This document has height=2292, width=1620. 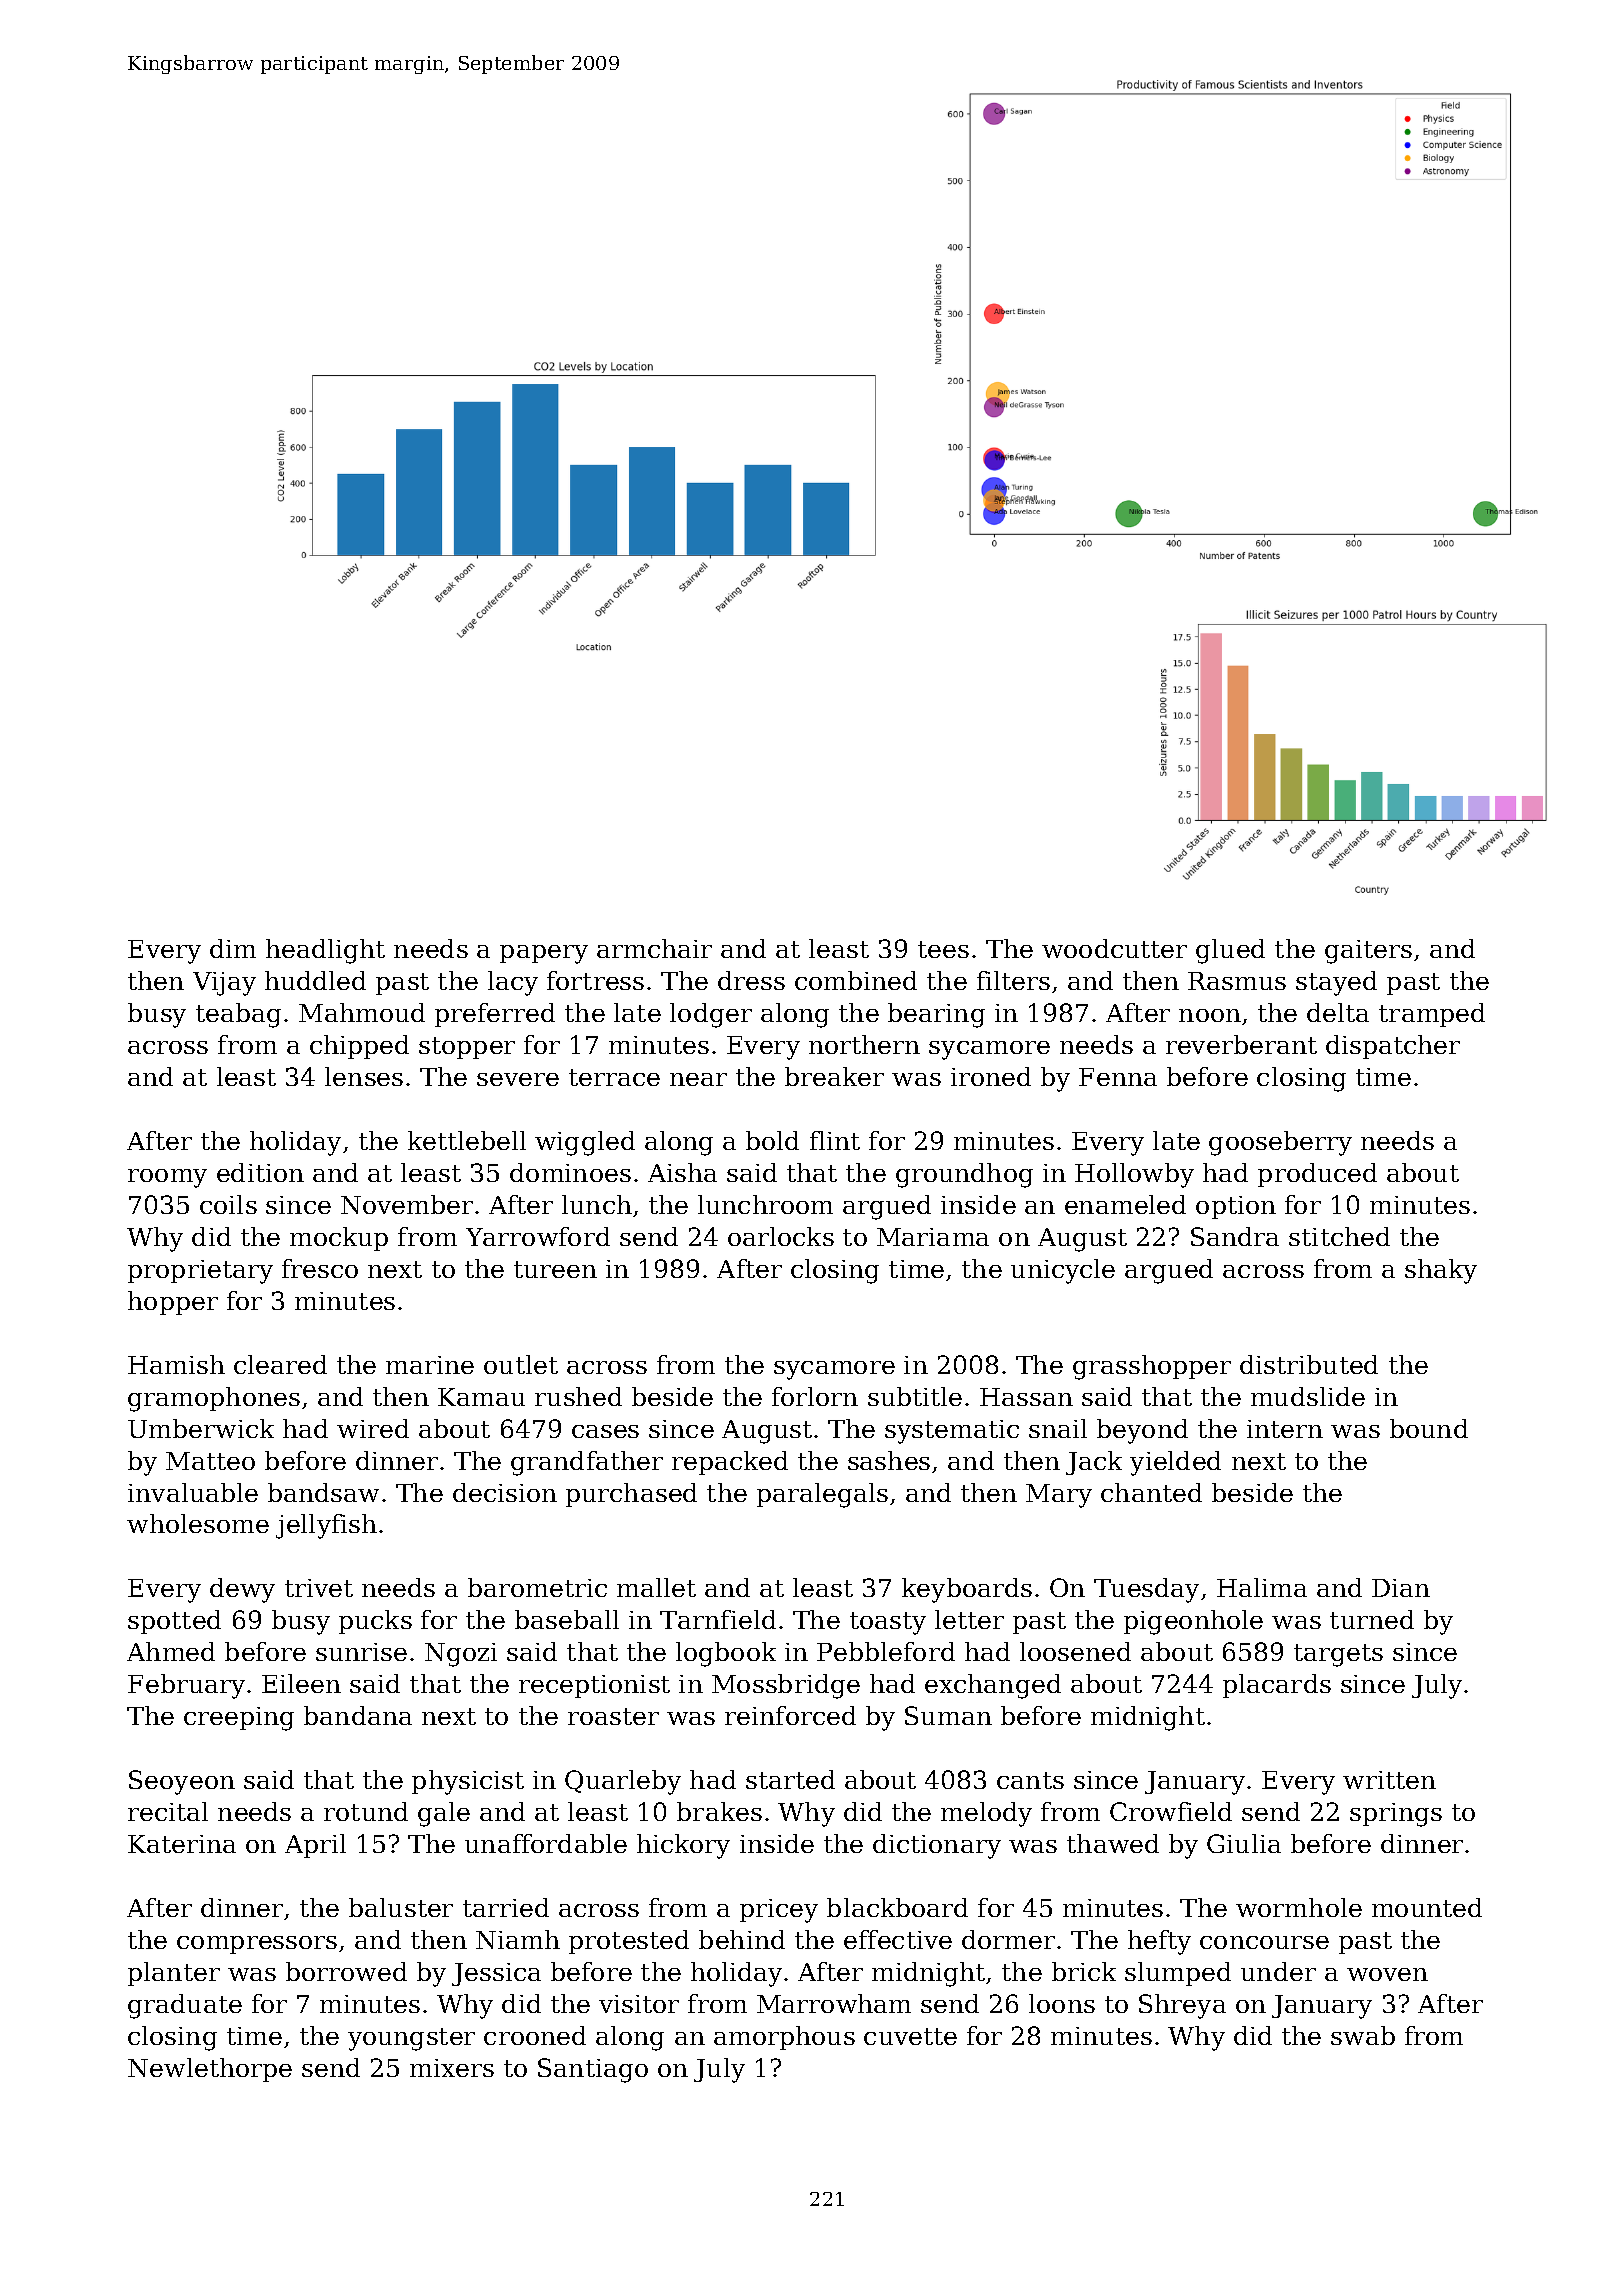 I want to click on dim, so click(x=233, y=948).
